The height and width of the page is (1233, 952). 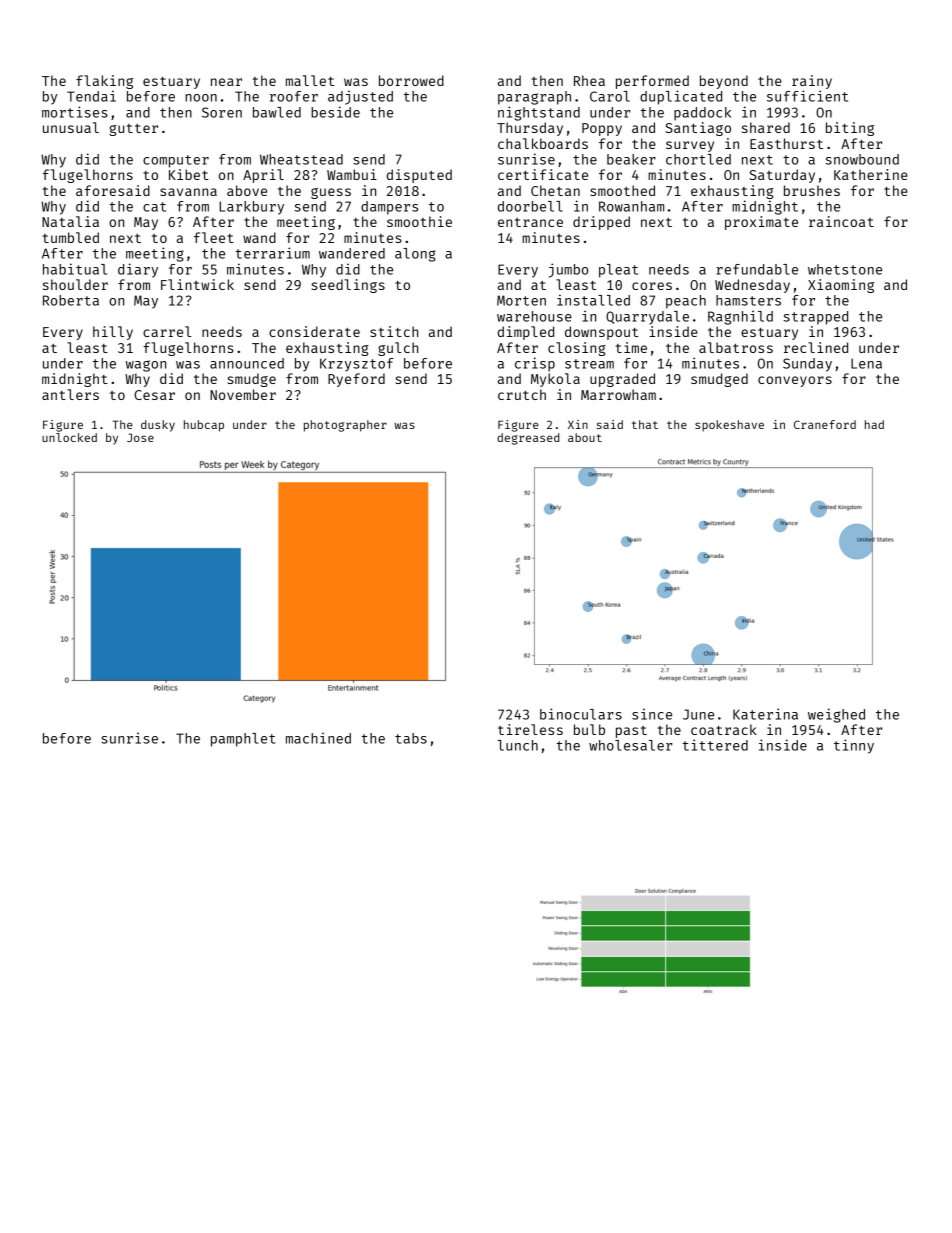 What do you see at coordinates (795, 381) in the page?
I see `conveyors` at bounding box center [795, 381].
